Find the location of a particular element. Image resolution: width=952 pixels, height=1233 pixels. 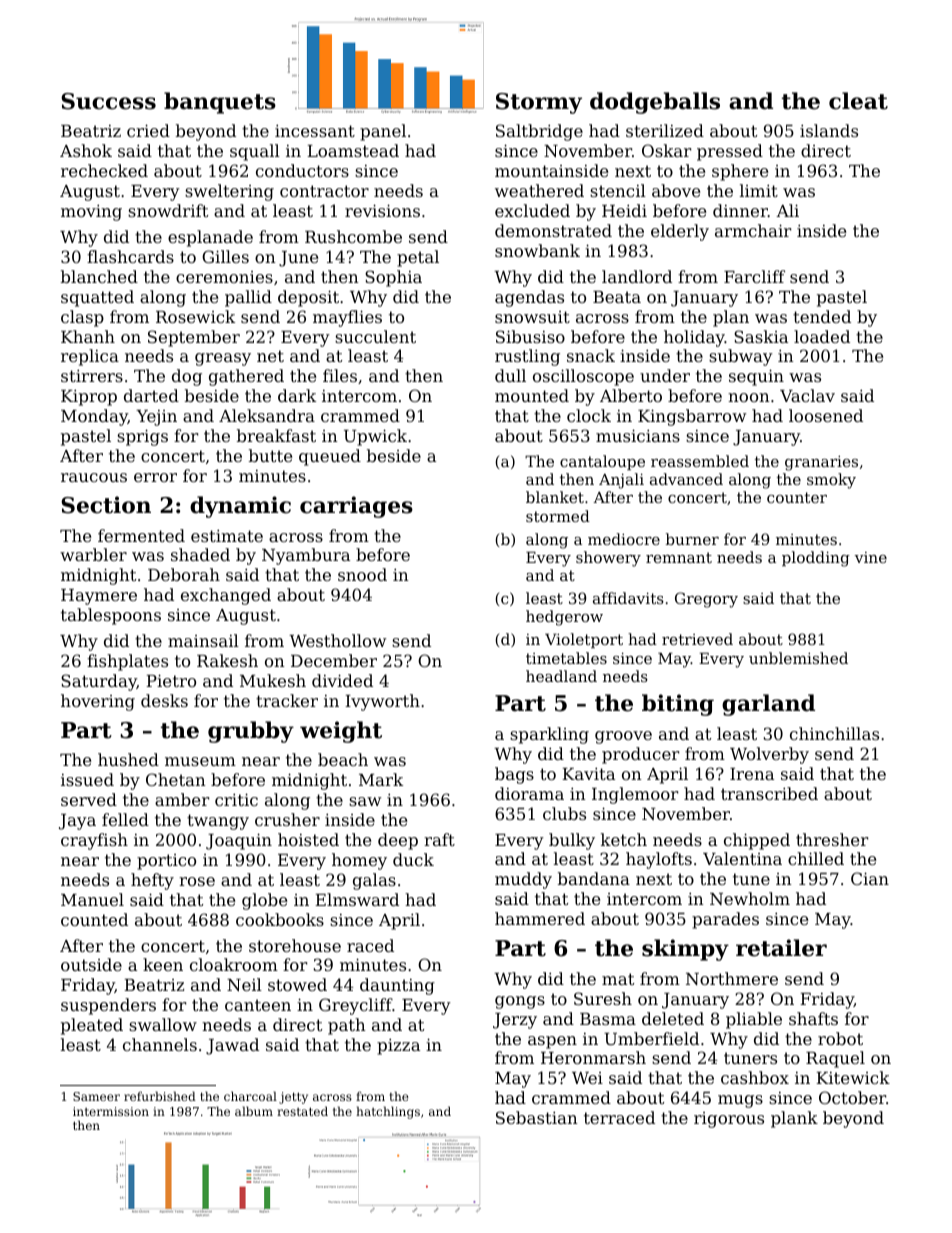

pleated is located at coordinates (92, 1026).
